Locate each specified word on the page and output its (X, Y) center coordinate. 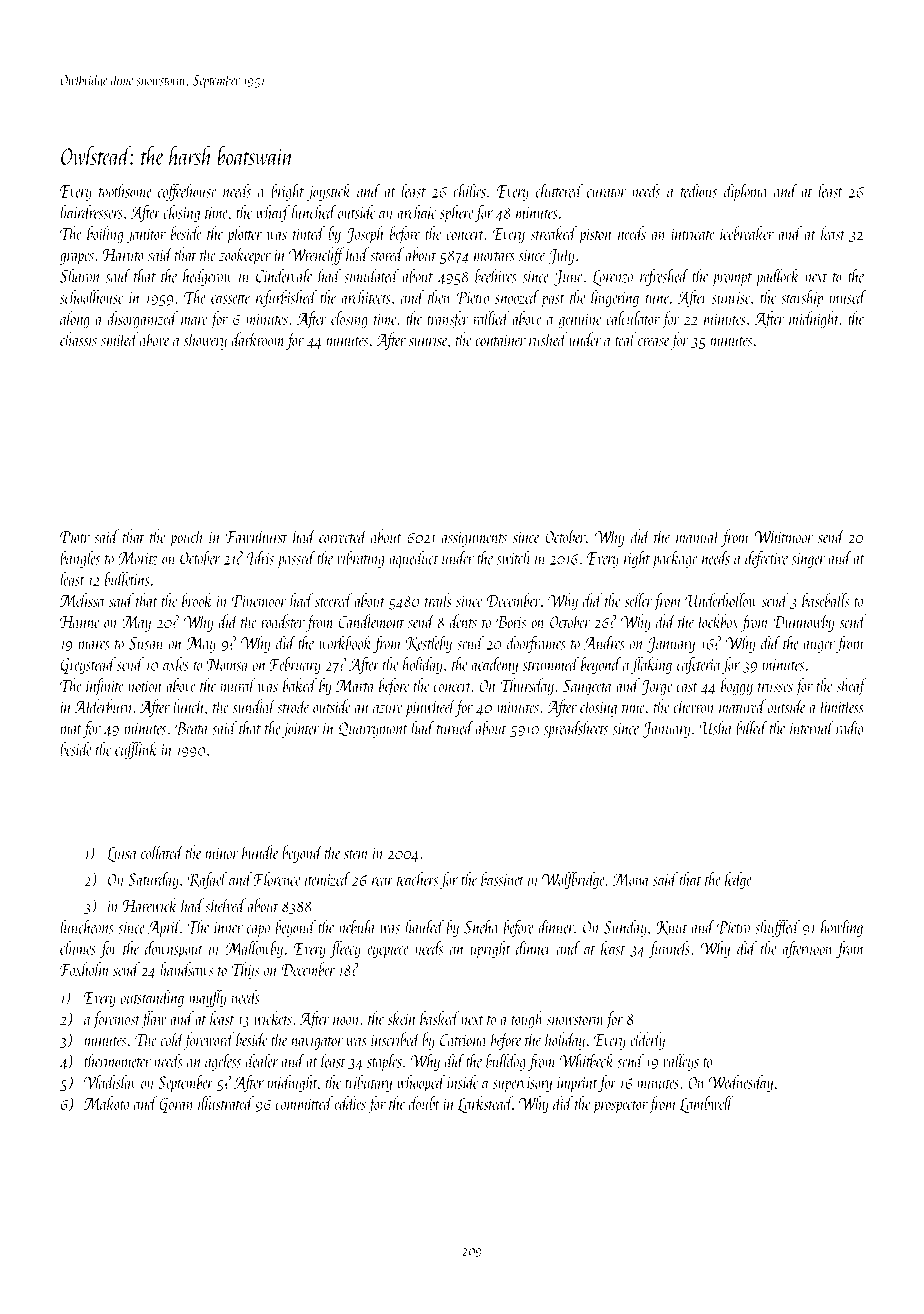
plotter (244, 235)
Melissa (82, 600)
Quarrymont (373, 730)
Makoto (106, 1103)
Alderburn (103, 706)
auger (819, 647)
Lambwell (707, 1104)
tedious (699, 190)
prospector (620, 1107)
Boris (511, 622)
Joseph (365, 235)
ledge (738, 880)
